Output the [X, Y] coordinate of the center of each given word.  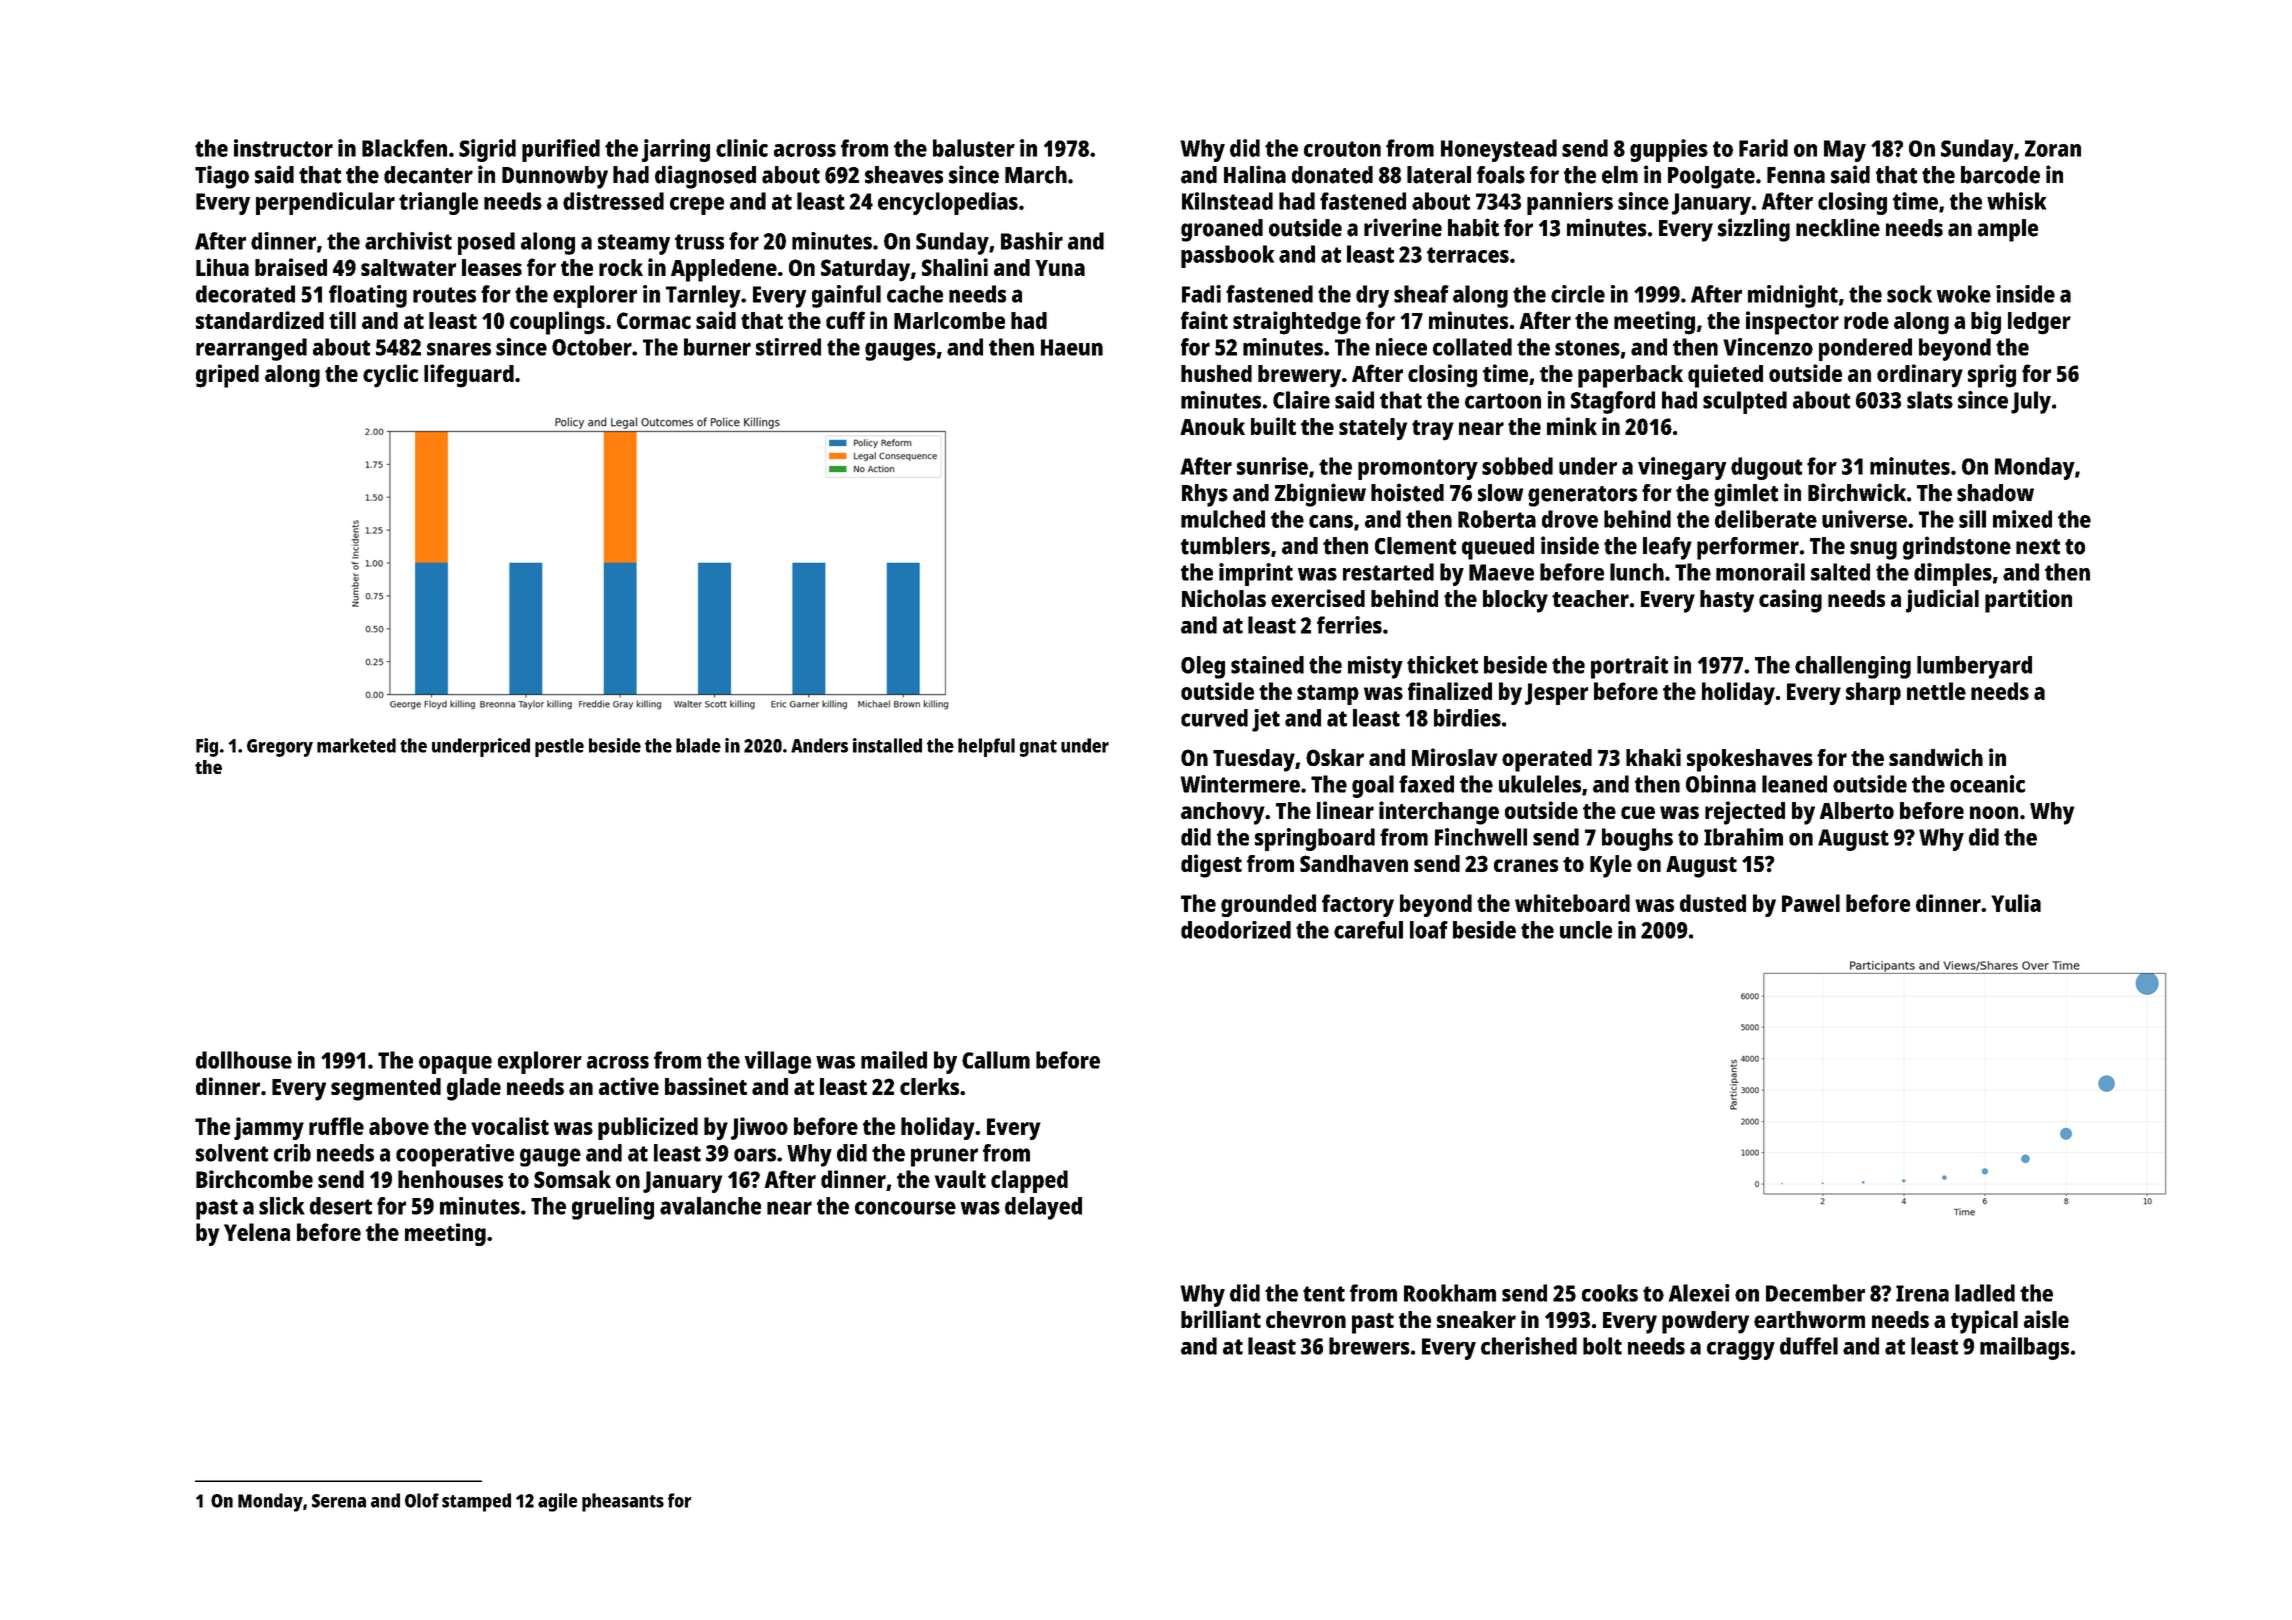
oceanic [1987, 784]
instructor [283, 148]
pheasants [623, 1502]
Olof [422, 1500]
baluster [974, 148]
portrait [1629, 667]
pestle [559, 747]
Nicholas [1224, 598]
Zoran [2053, 148]
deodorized [1236, 930]
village [777, 1062]
